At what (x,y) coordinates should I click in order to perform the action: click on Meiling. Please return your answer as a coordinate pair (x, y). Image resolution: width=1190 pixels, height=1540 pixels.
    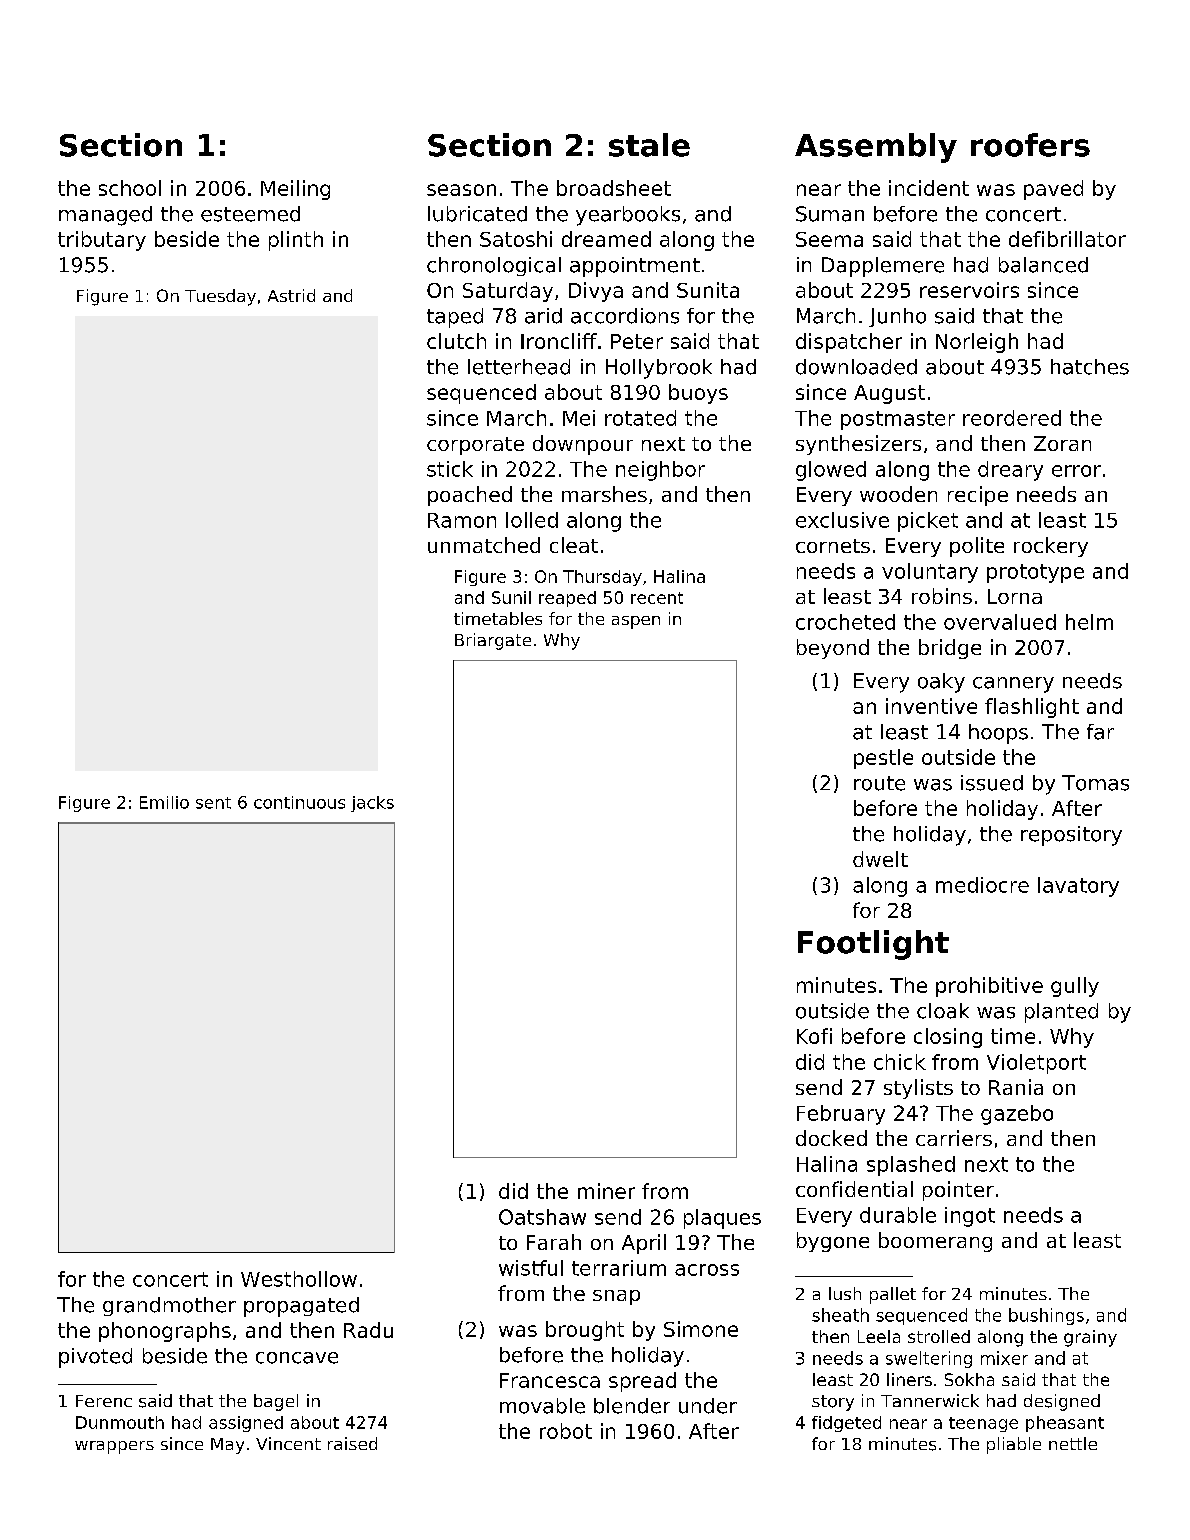
    Looking at the image, I should click on (295, 190).
